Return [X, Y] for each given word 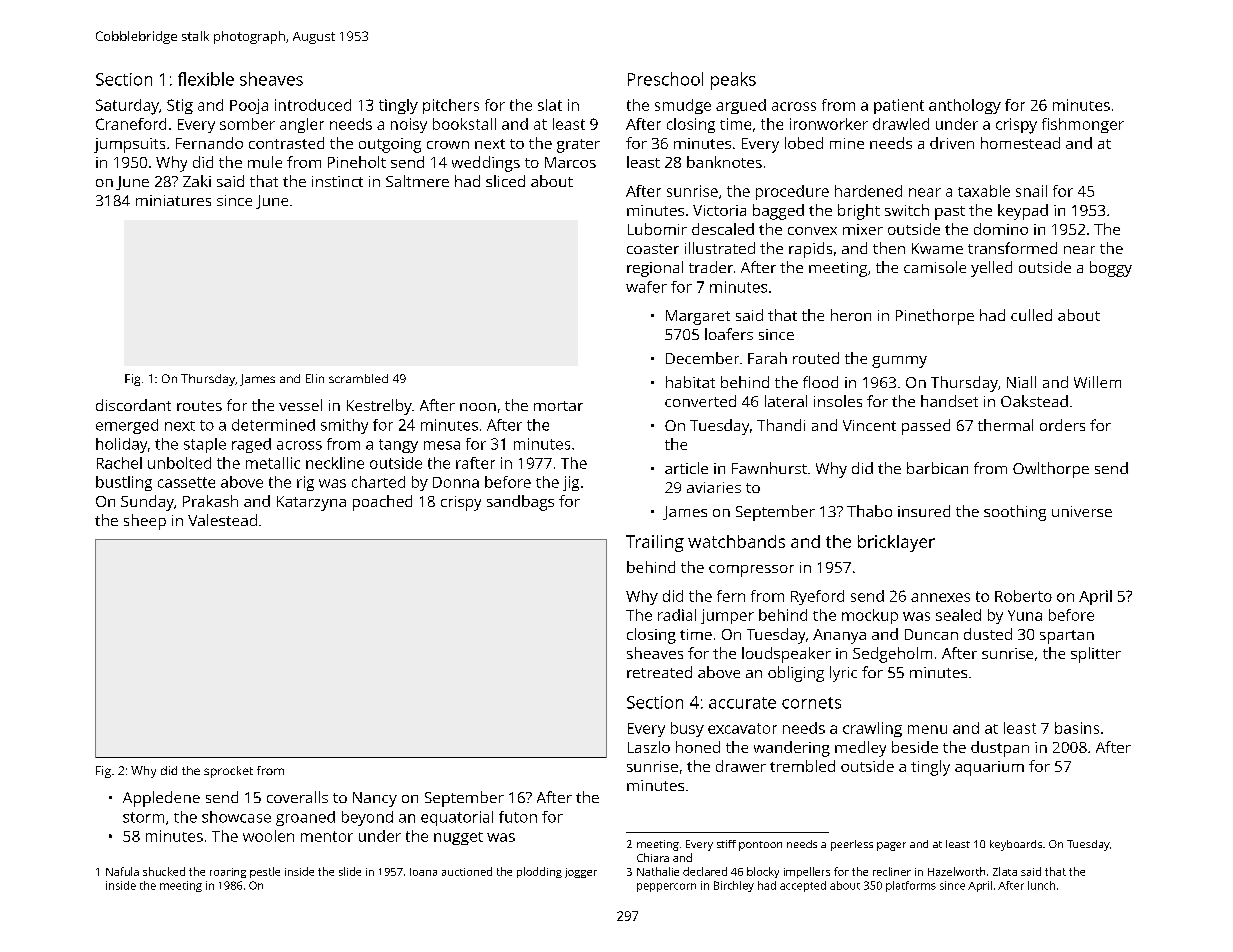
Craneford [131, 124]
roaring [228, 873]
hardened [868, 191]
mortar [558, 406]
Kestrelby [379, 407]
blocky [763, 872]
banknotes [724, 162]
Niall [1021, 382]
